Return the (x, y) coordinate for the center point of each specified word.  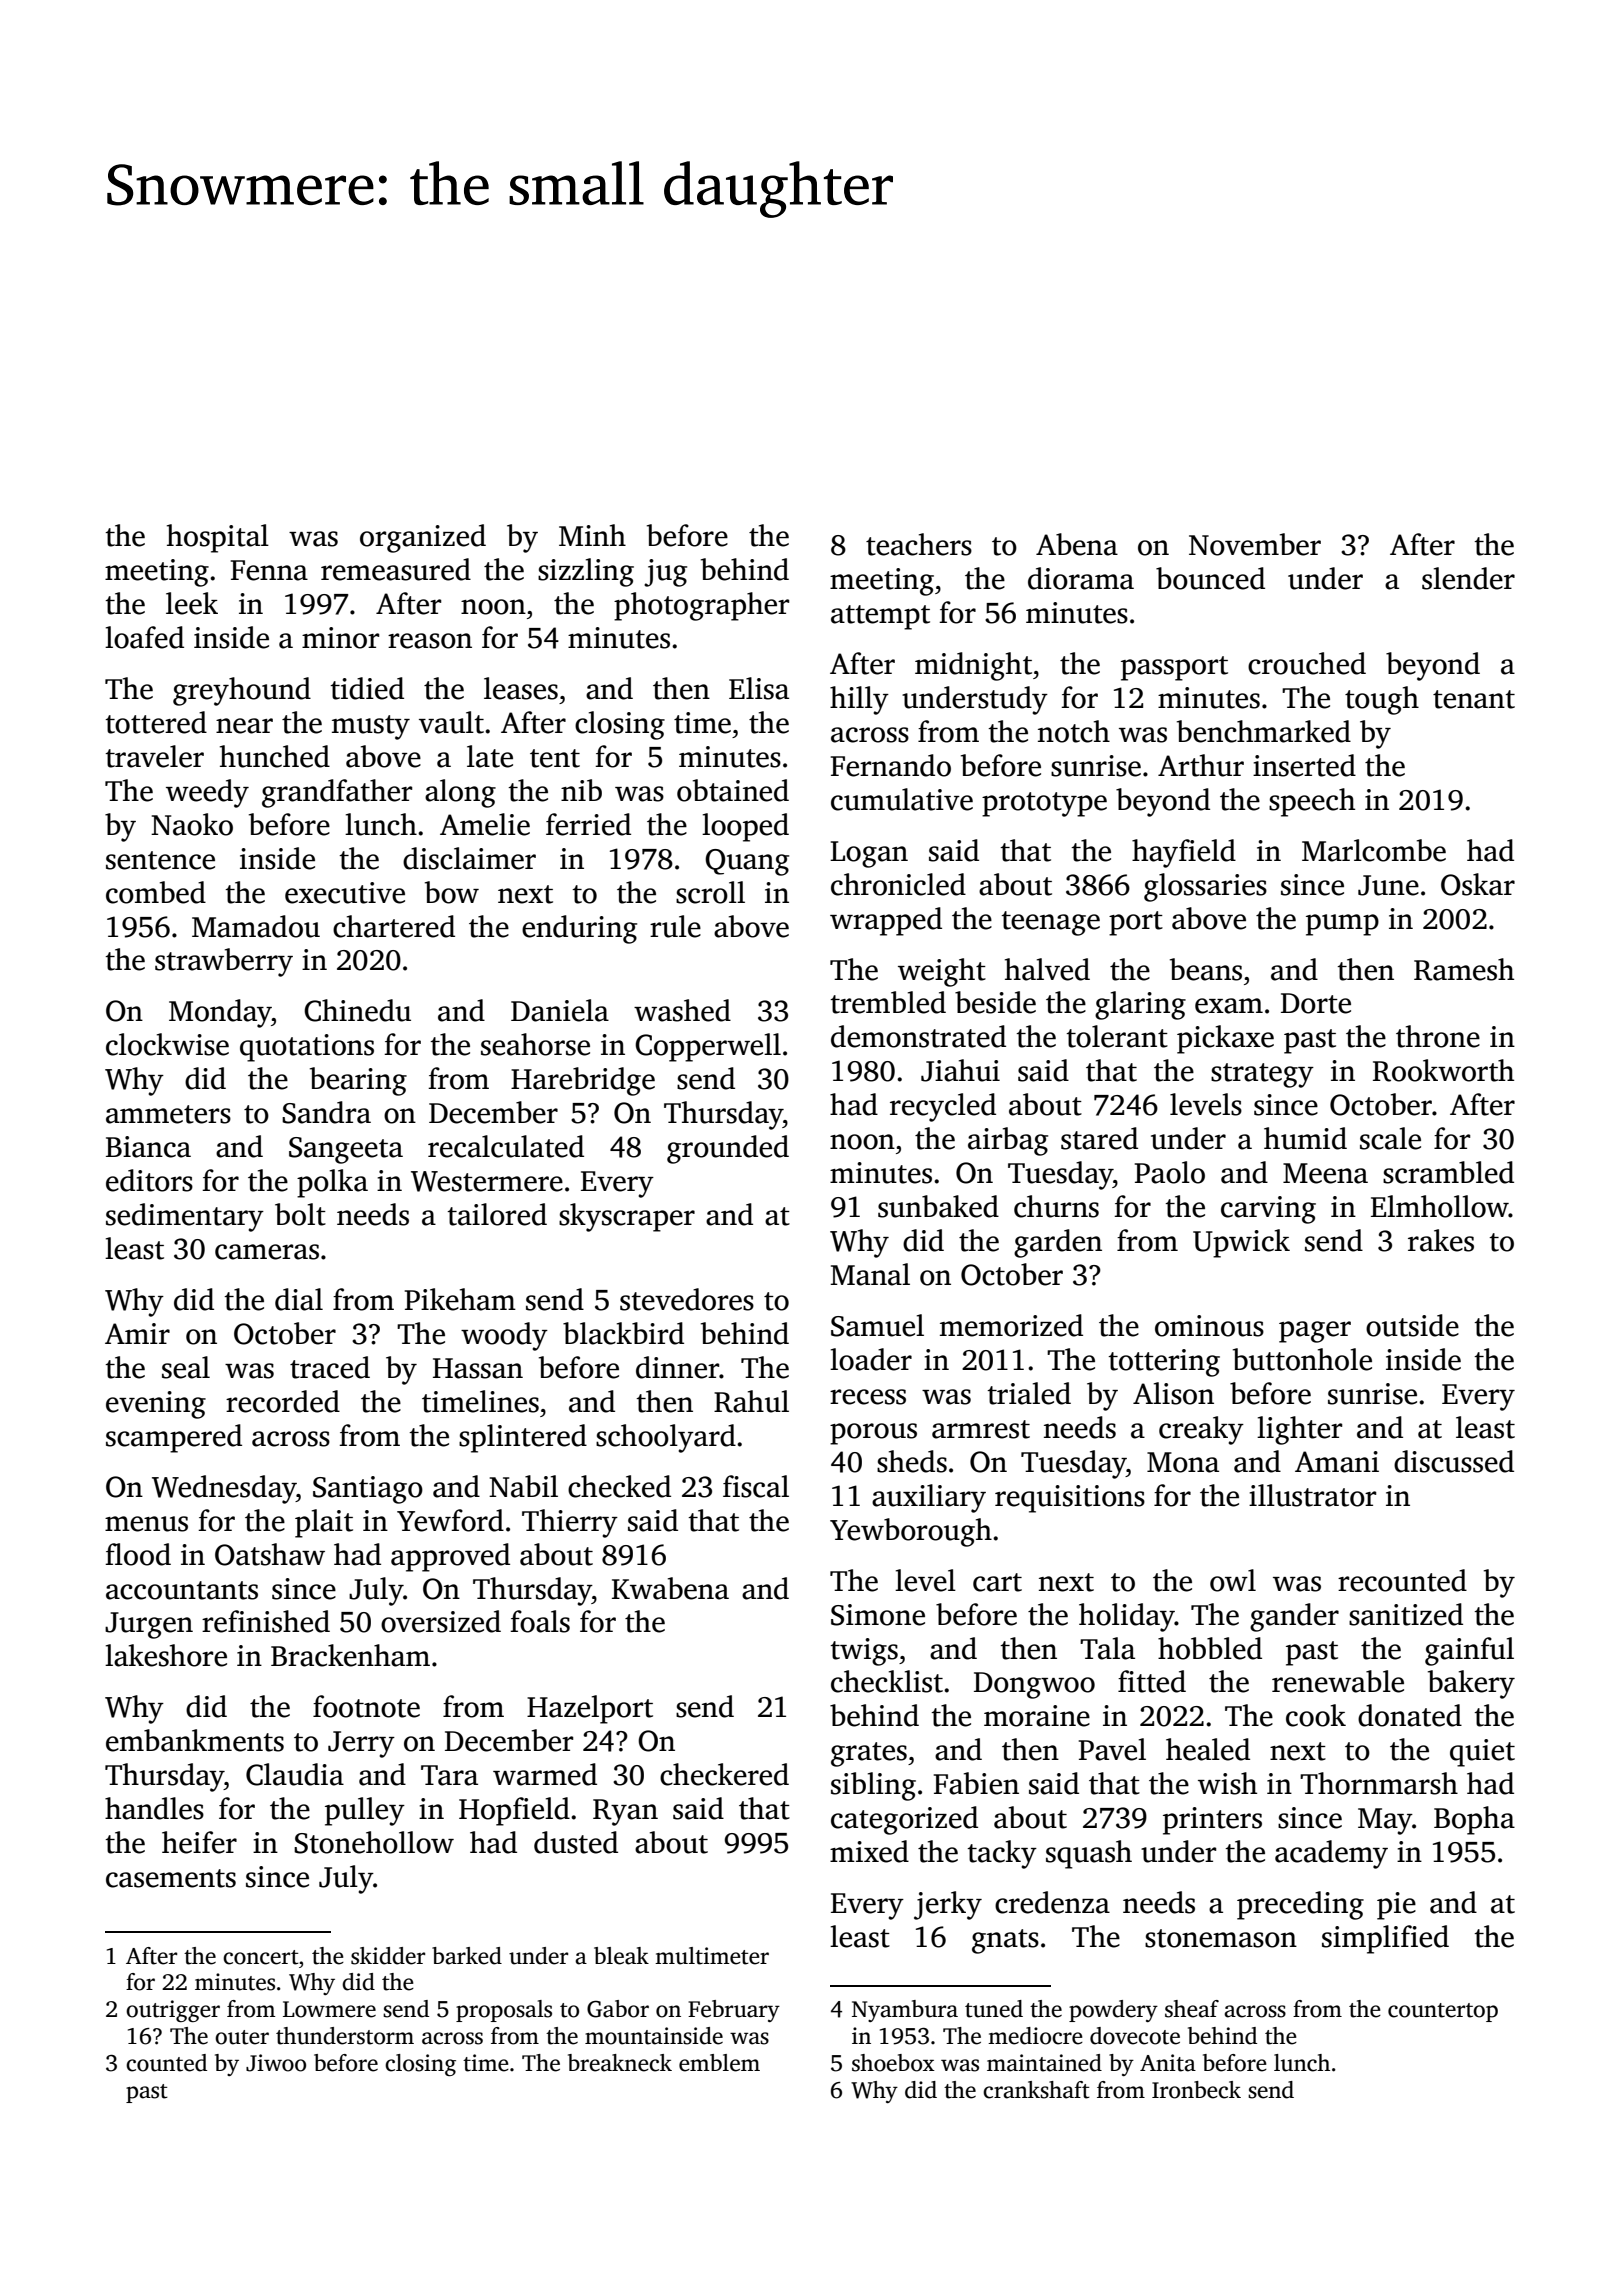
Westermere (487, 1181)
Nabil (523, 1486)
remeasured (396, 569)
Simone (878, 1615)
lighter (1299, 1430)
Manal (870, 1274)
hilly (859, 700)
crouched (1307, 663)
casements (171, 1878)
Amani (1337, 1462)
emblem (719, 2063)
